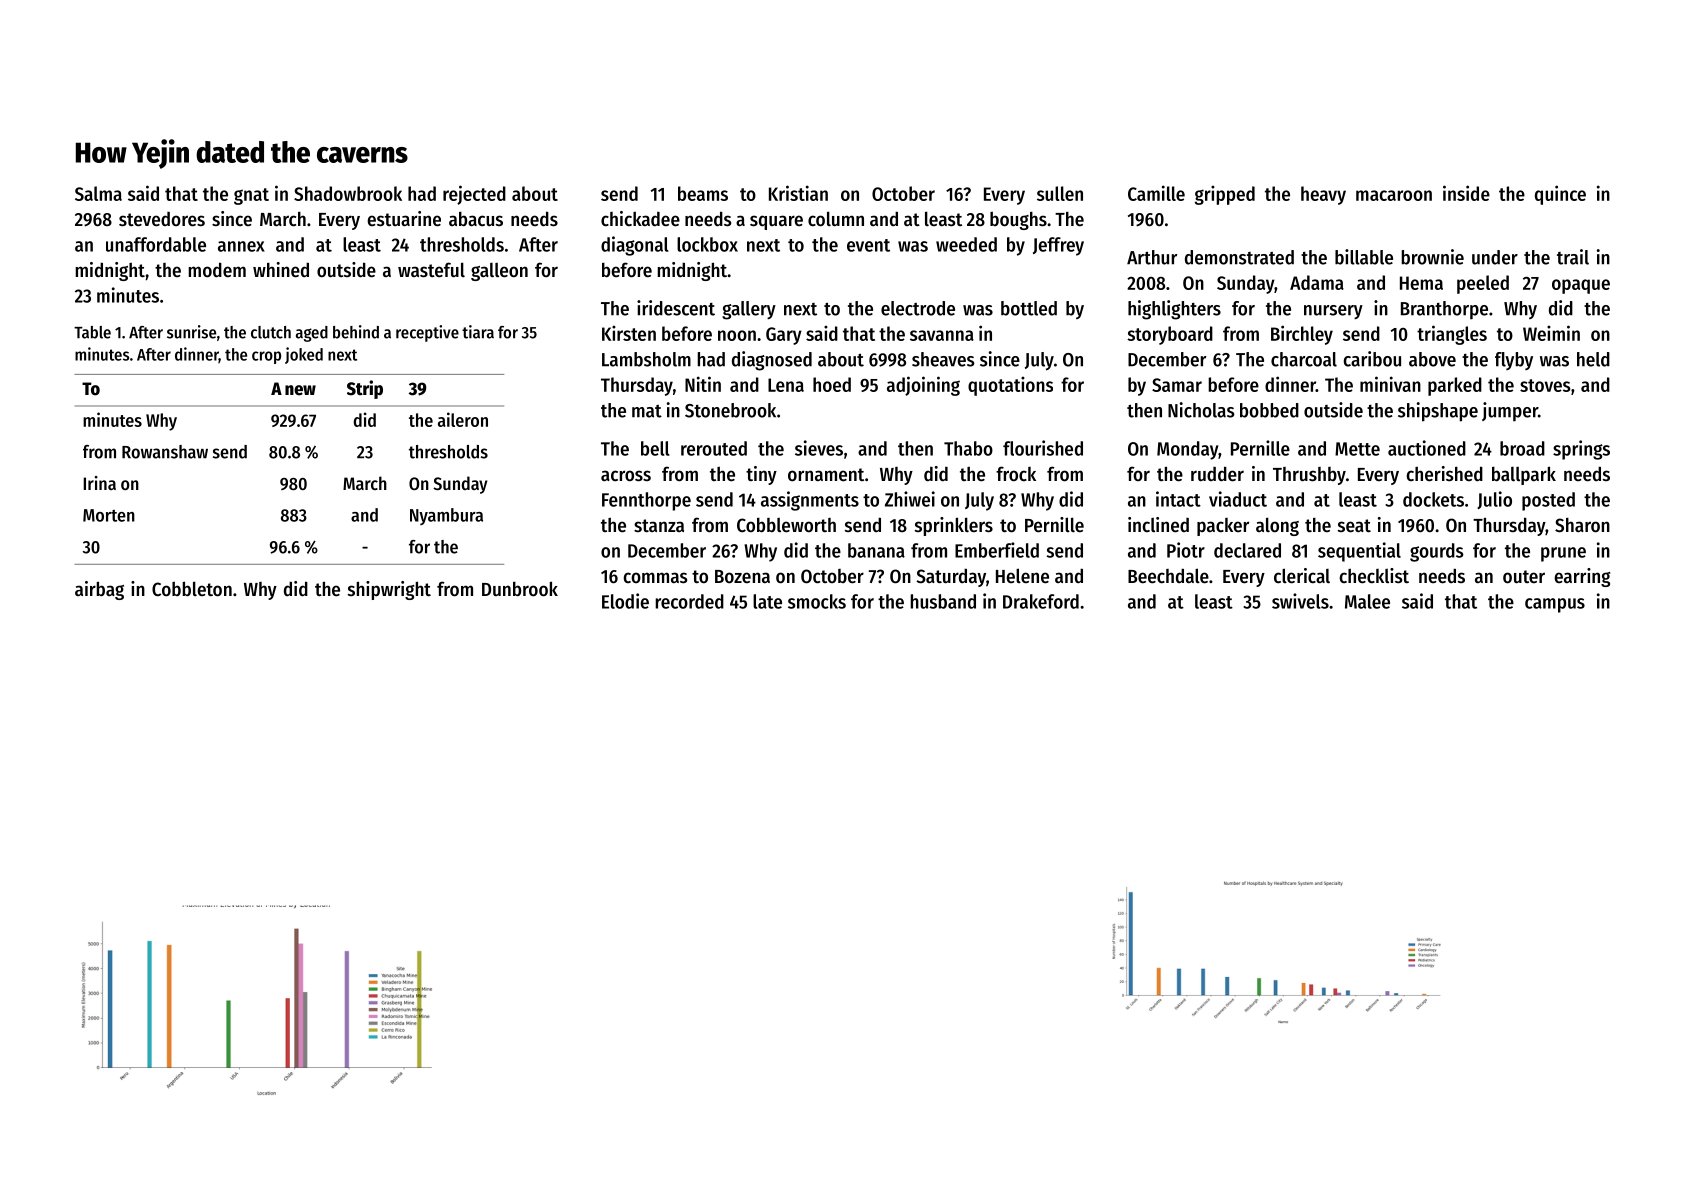  Describe the element at coordinates (1060, 193) in the screenshot. I see `sullen` at that location.
